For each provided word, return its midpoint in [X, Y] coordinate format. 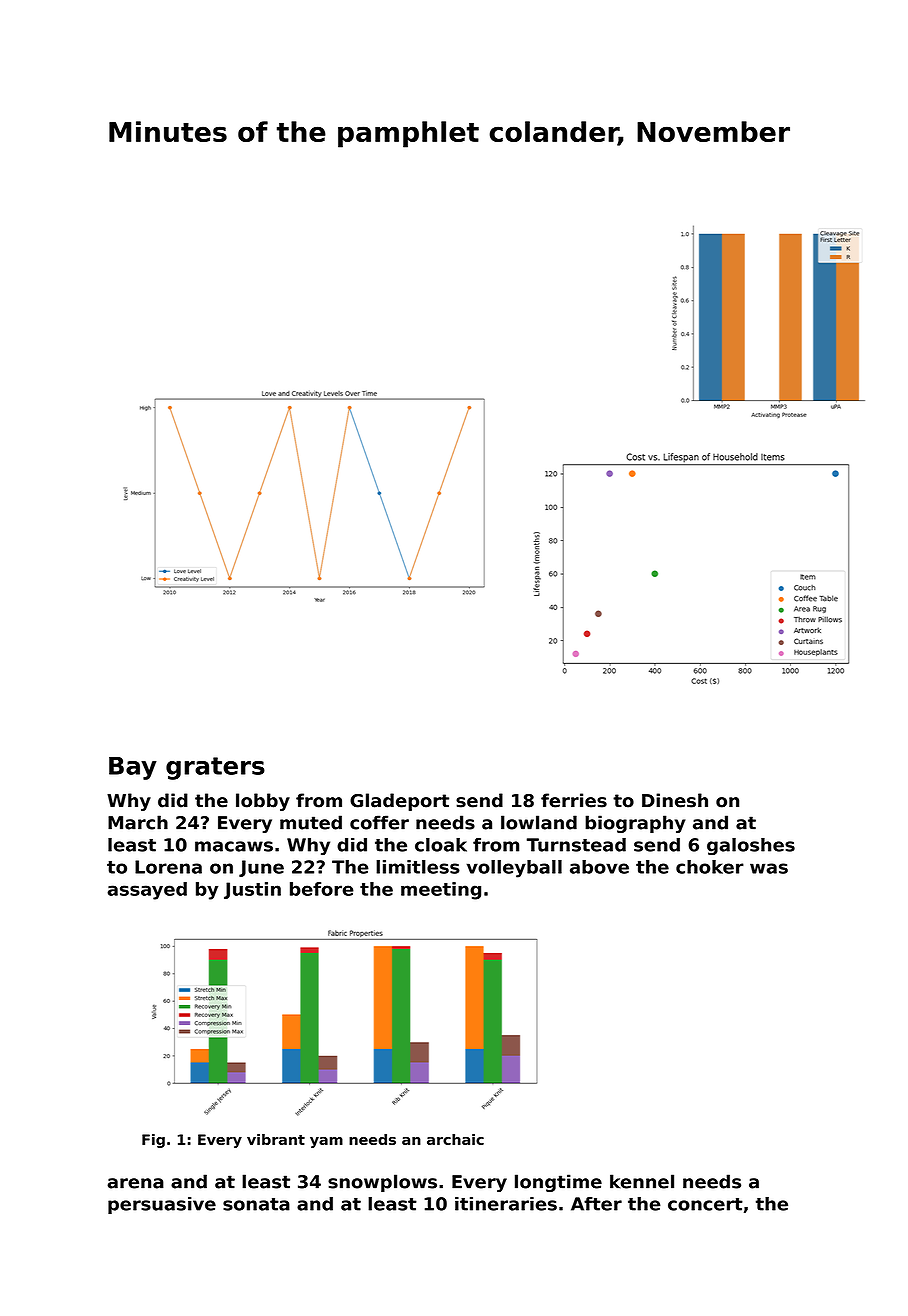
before [322, 889]
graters [215, 768]
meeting [441, 891]
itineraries [506, 1204]
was [769, 868]
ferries [574, 800]
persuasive [162, 1205]
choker [710, 867]
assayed [147, 891]
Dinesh [675, 800]
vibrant [276, 1139]
